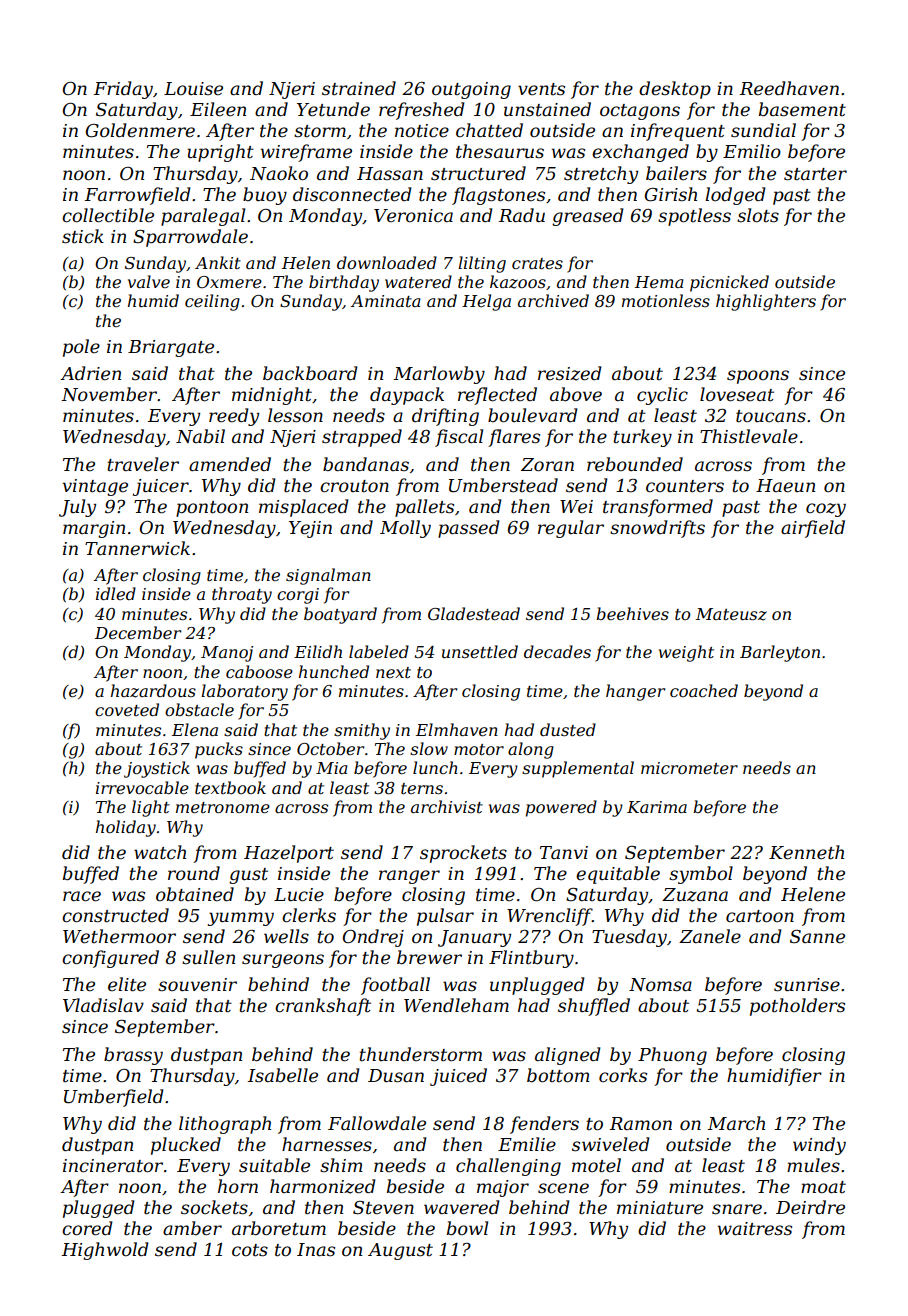 The image size is (908, 1316). What do you see at coordinates (250, 1250) in the screenshot?
I see `cots` at bounding box center [250, 1250].
